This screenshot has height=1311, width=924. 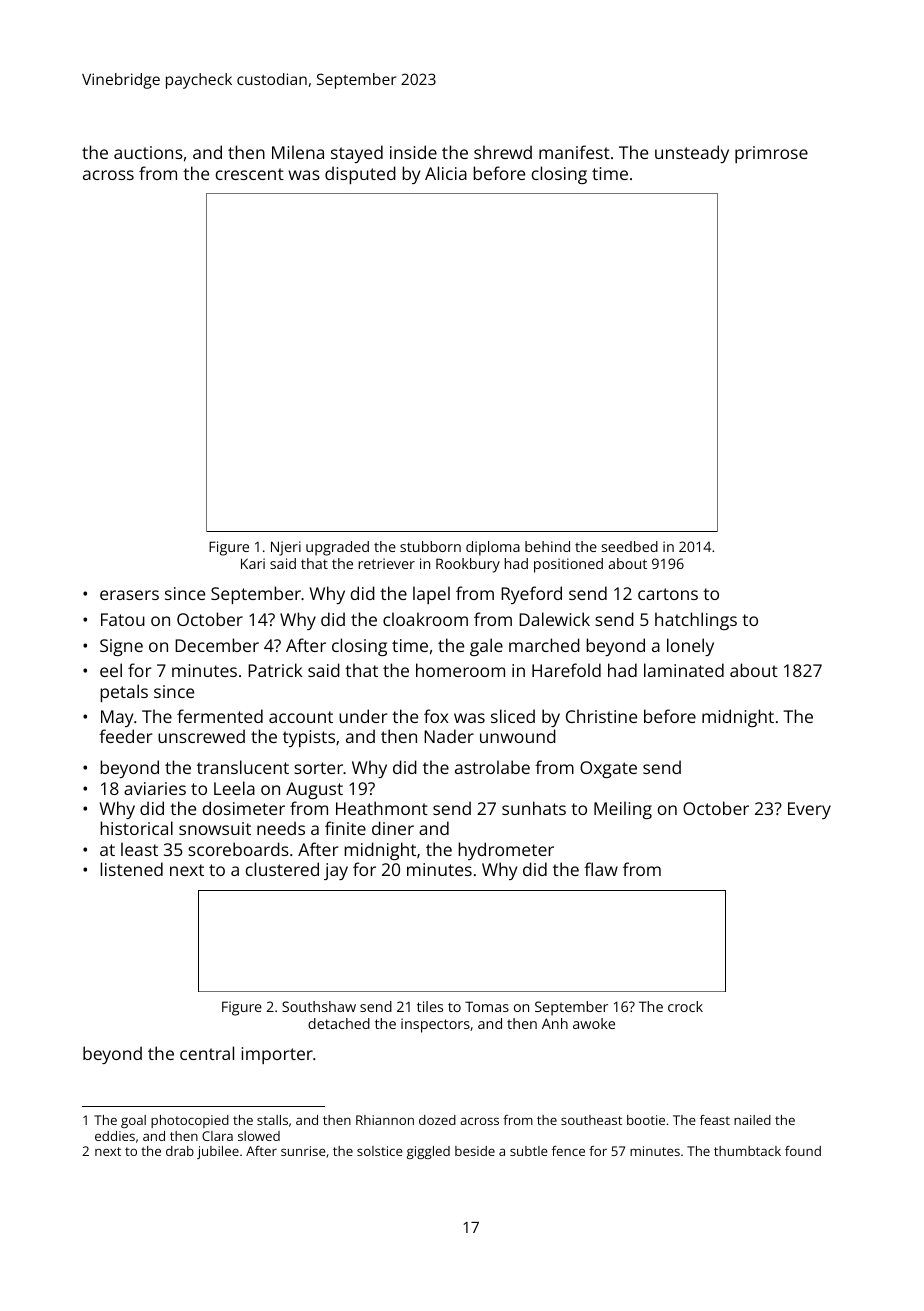 What do you see at coordinates (148, 152) in the screenshot?
I see `auctions` at bounding box center [148, 152].
